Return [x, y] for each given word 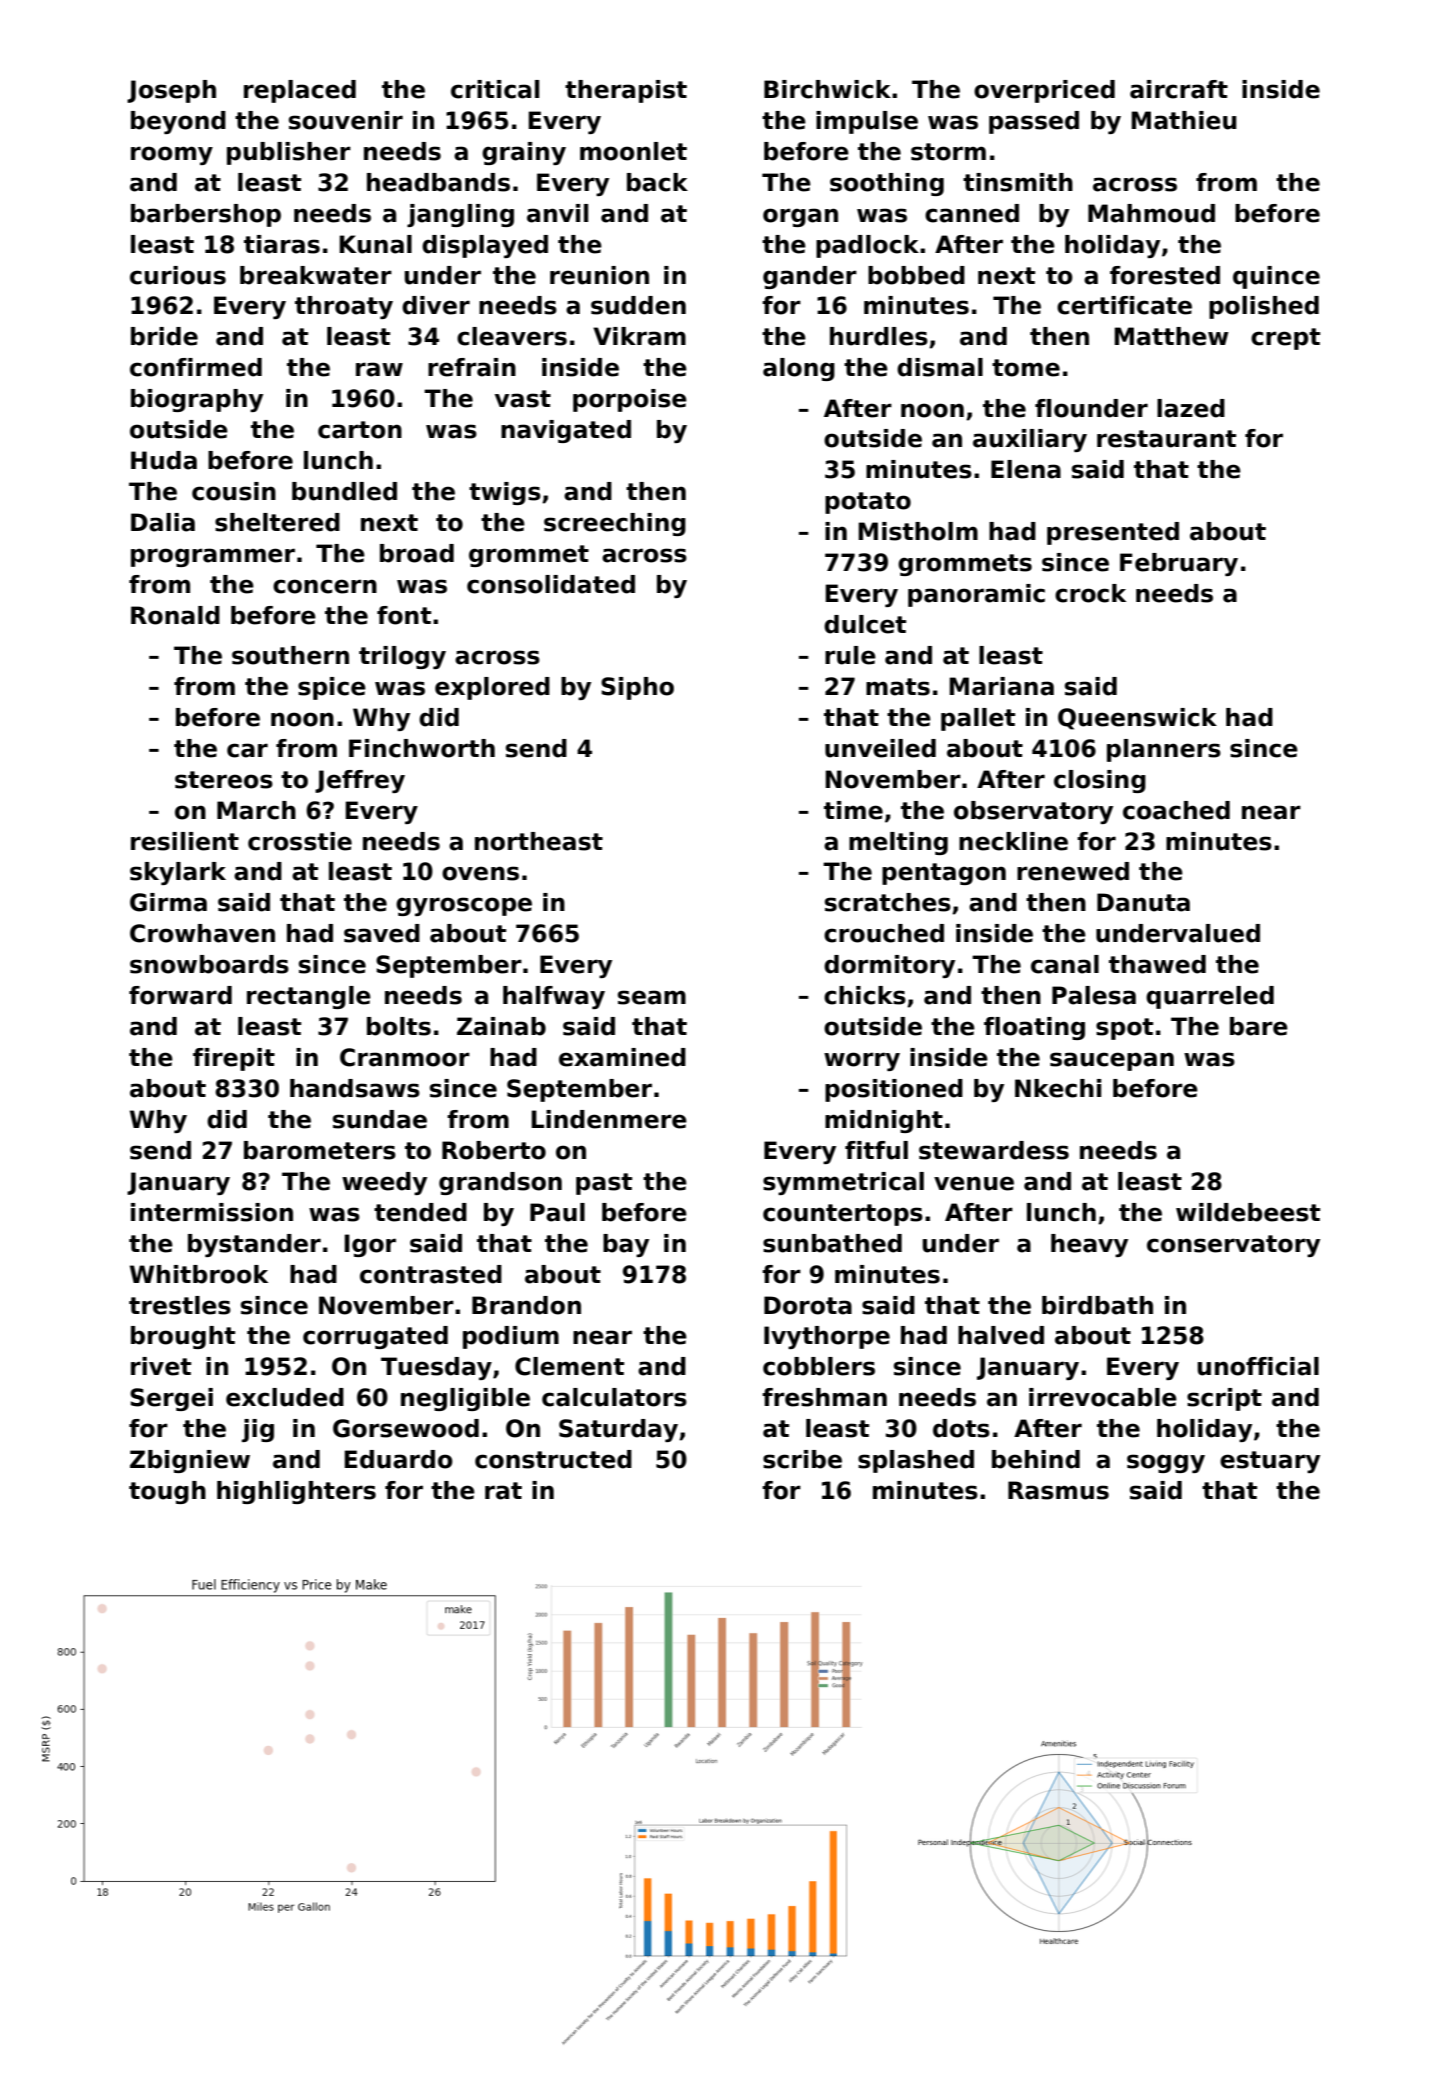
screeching [615, 524]
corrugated [375, 1337]
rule [850, 655]
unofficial [1258, 1366]
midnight [884, 1121]
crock [1090, 593]
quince [1276, 277]
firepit [234, 1059]
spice [332, 688]
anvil [557, 213]
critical [495, 89]
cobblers [819, 1366]
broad [417, 553]
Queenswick [1137, 719]
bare [1259, 1026]
